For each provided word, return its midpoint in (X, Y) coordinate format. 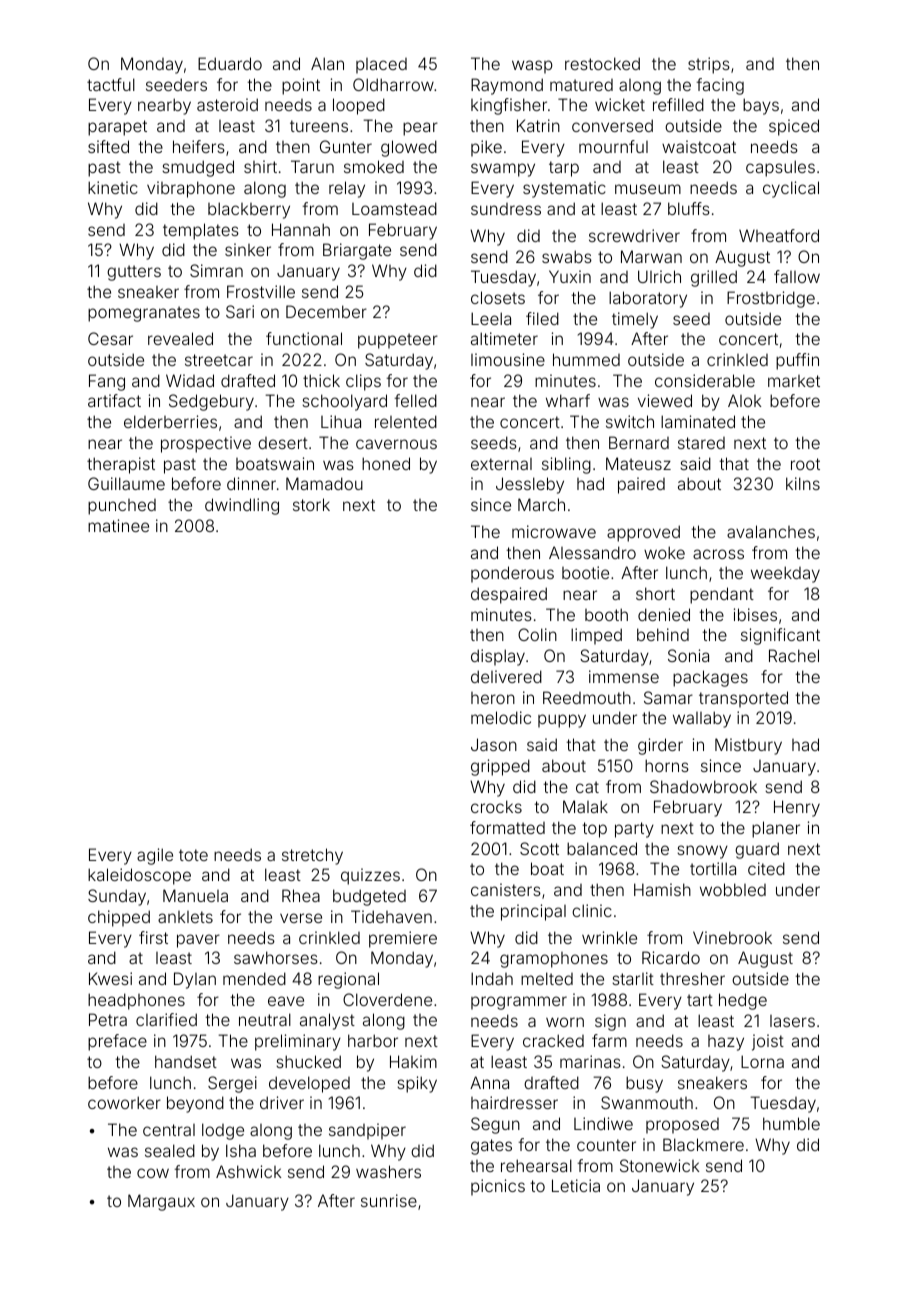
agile (155, 856)
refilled (678, 104)
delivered (506, 676)
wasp (532, 67)
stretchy (312, 856)
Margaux (161, 1202)
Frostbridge (771, 299)
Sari (240, 311)
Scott (539, 848)
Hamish (662, 889)
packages (710, 678)
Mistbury (748, 746)
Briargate (357, 251)
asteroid (227, 104)
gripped (500, 767)
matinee (118, 525)
